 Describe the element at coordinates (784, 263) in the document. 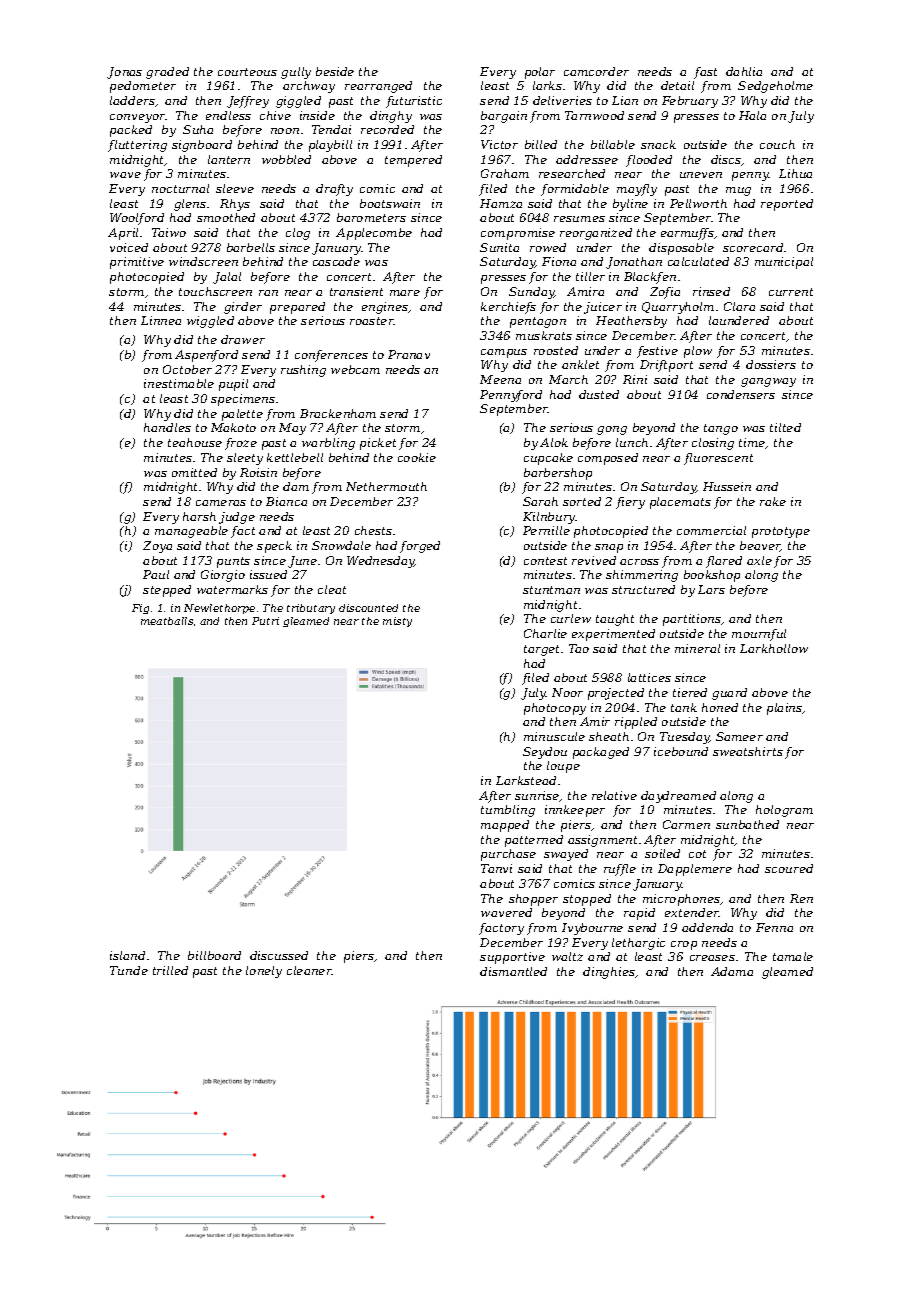

I see `municipal` at that location.
